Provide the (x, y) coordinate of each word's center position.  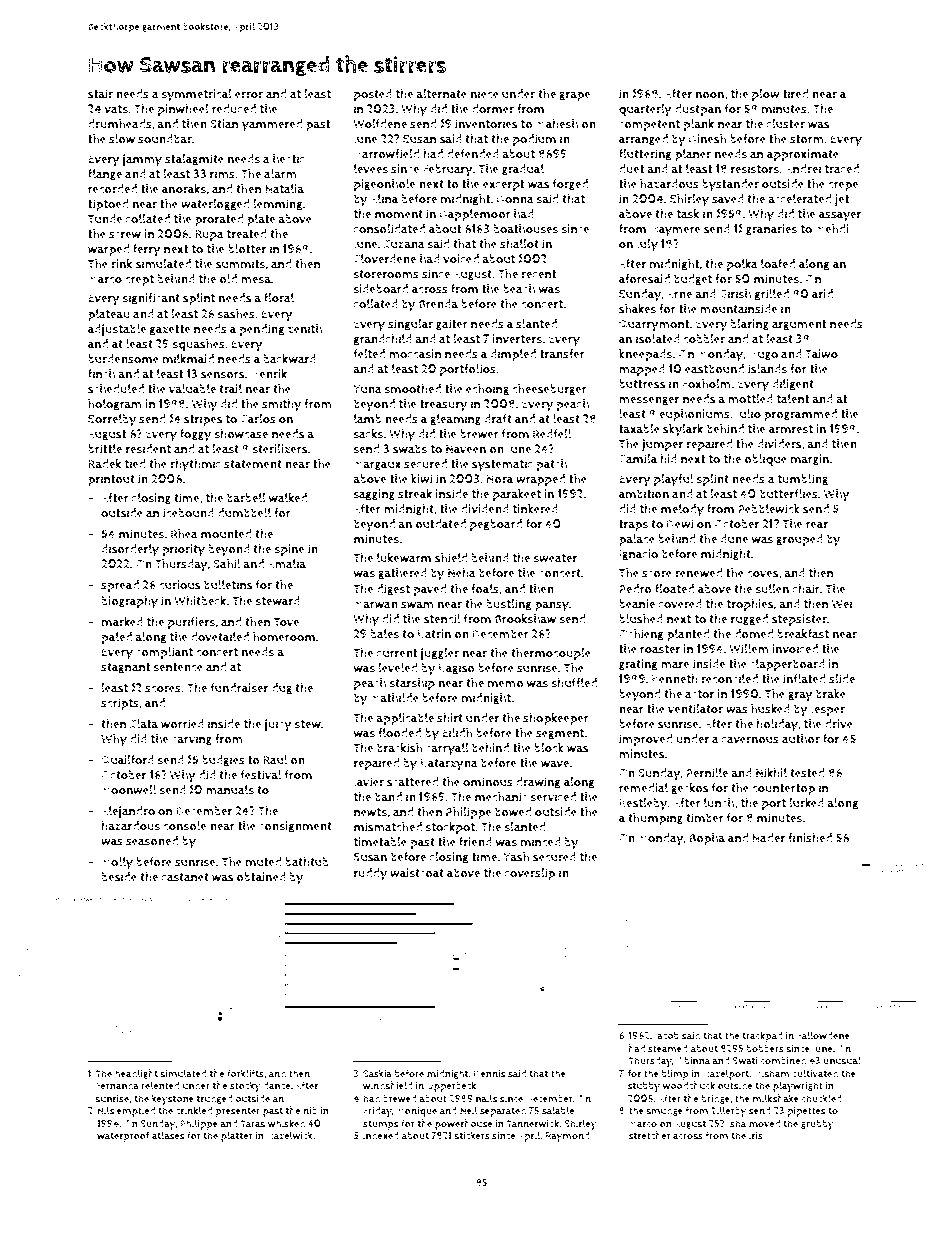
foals (485, 589)
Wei (842, 604)
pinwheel (183, 110)
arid (822, 294)
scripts (120, 704)
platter (237, 1136)
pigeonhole (385, 185)
